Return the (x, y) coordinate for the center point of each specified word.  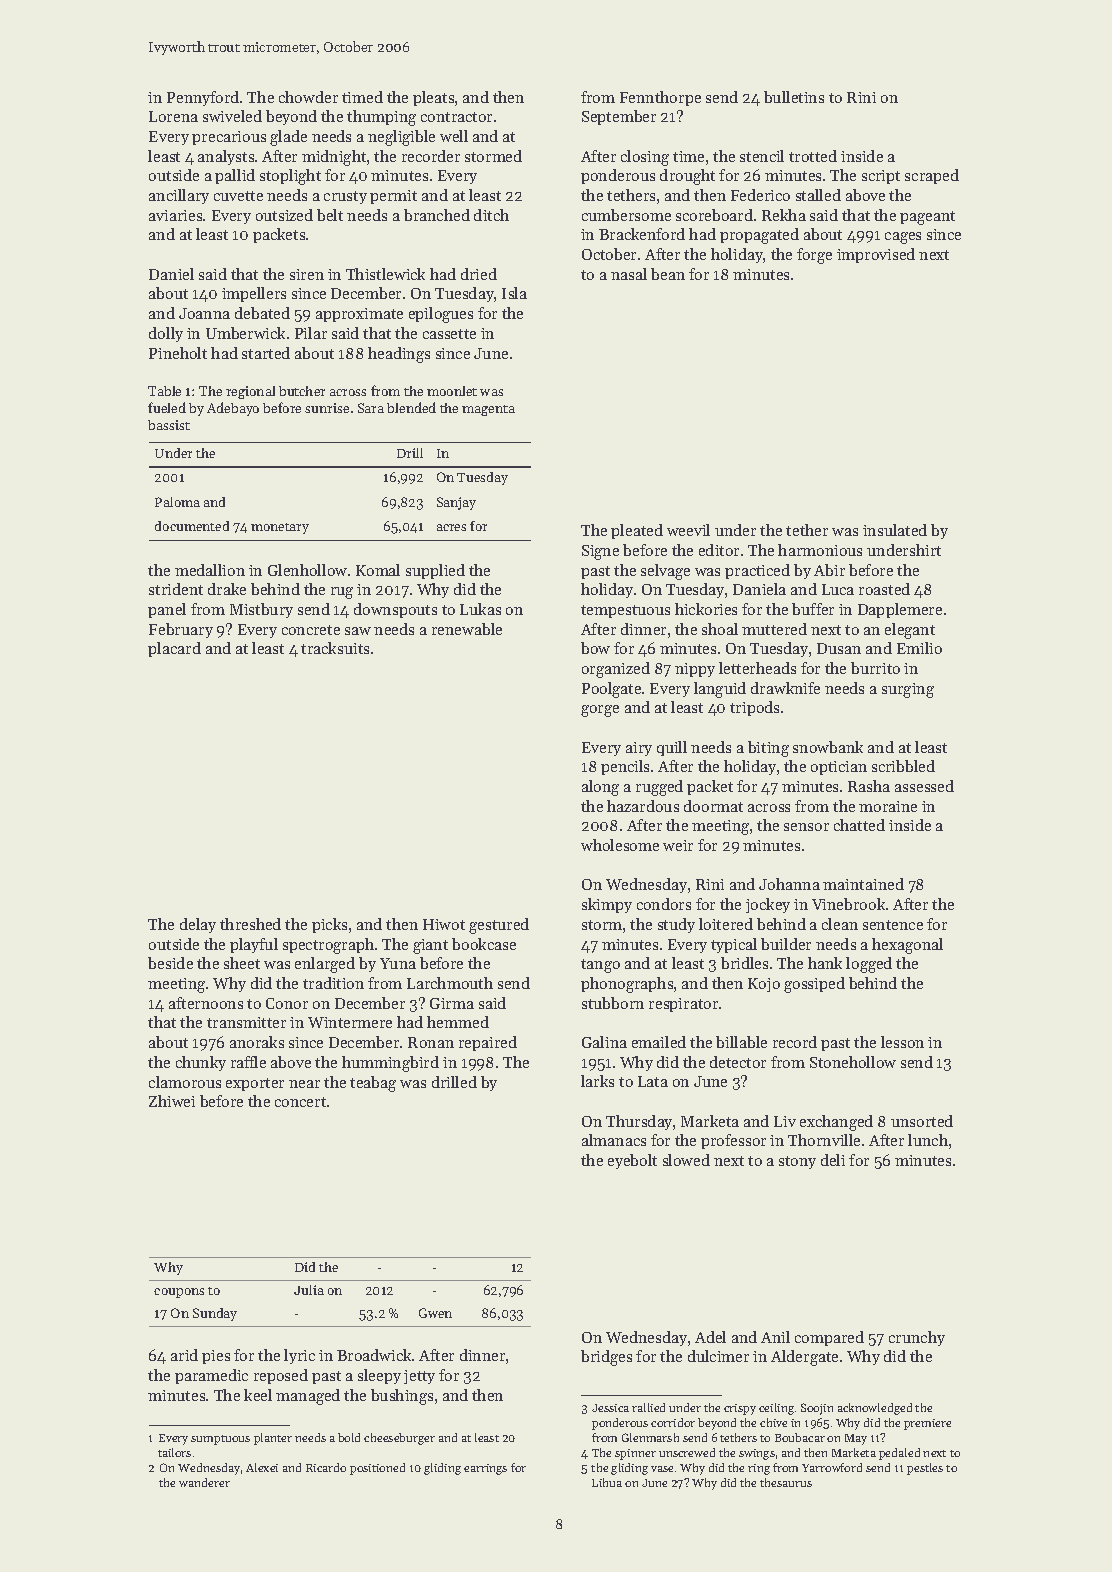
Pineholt (178, 353)
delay (198, 925)
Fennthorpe (660, 98)
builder (786, 944)
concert (300, 1102)
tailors (174, 1452)
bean (668, 274)
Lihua (607, 1482)
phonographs (627, 985)
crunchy (917, 1338)
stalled (818, 195)
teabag (373, 1084)
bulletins (794, 97)
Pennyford (203, 98)
